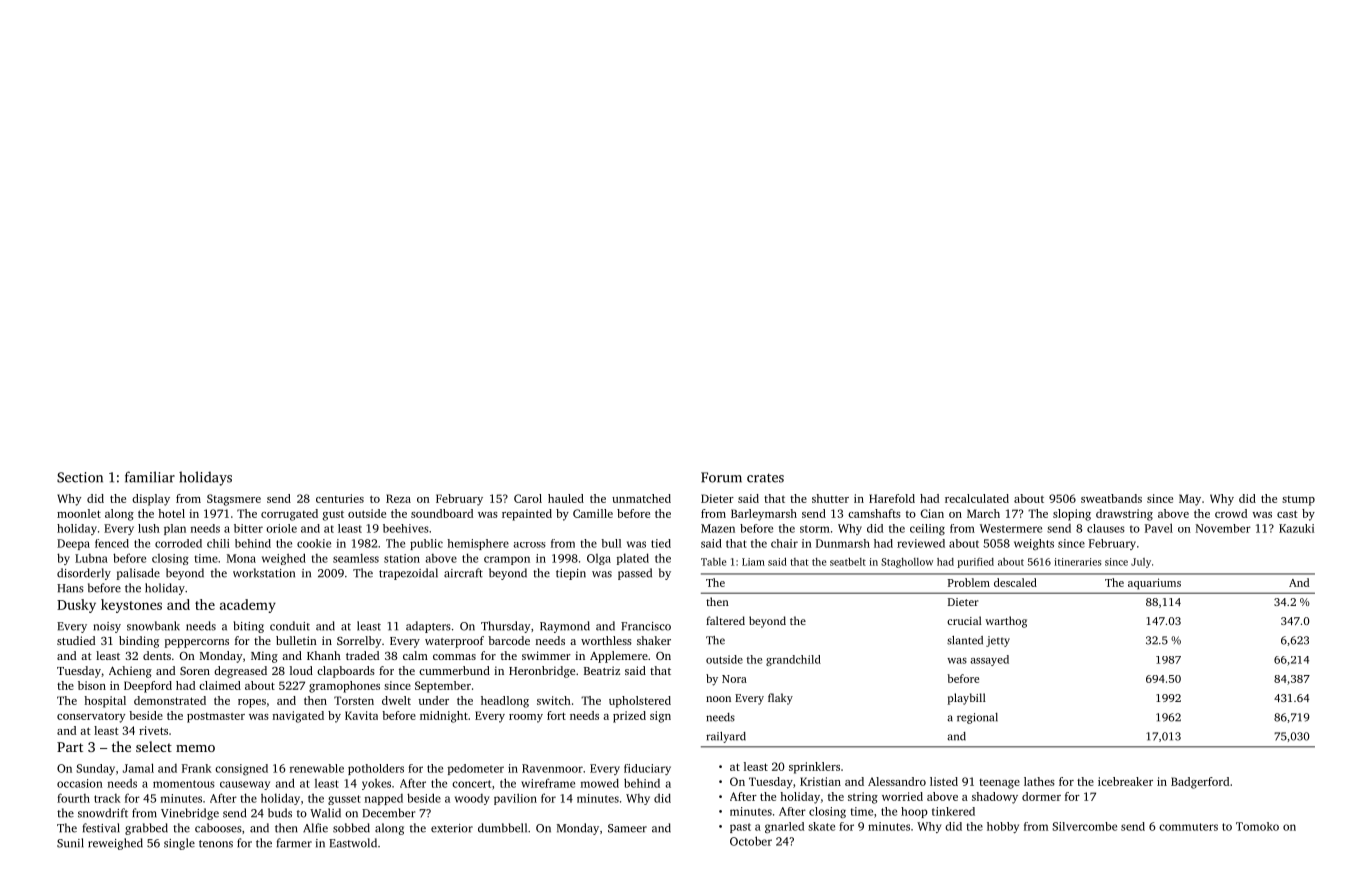 This document has width=1372, height=887. Describe the element at coordinates (179, 844) in the document. I see `single` at that location.
